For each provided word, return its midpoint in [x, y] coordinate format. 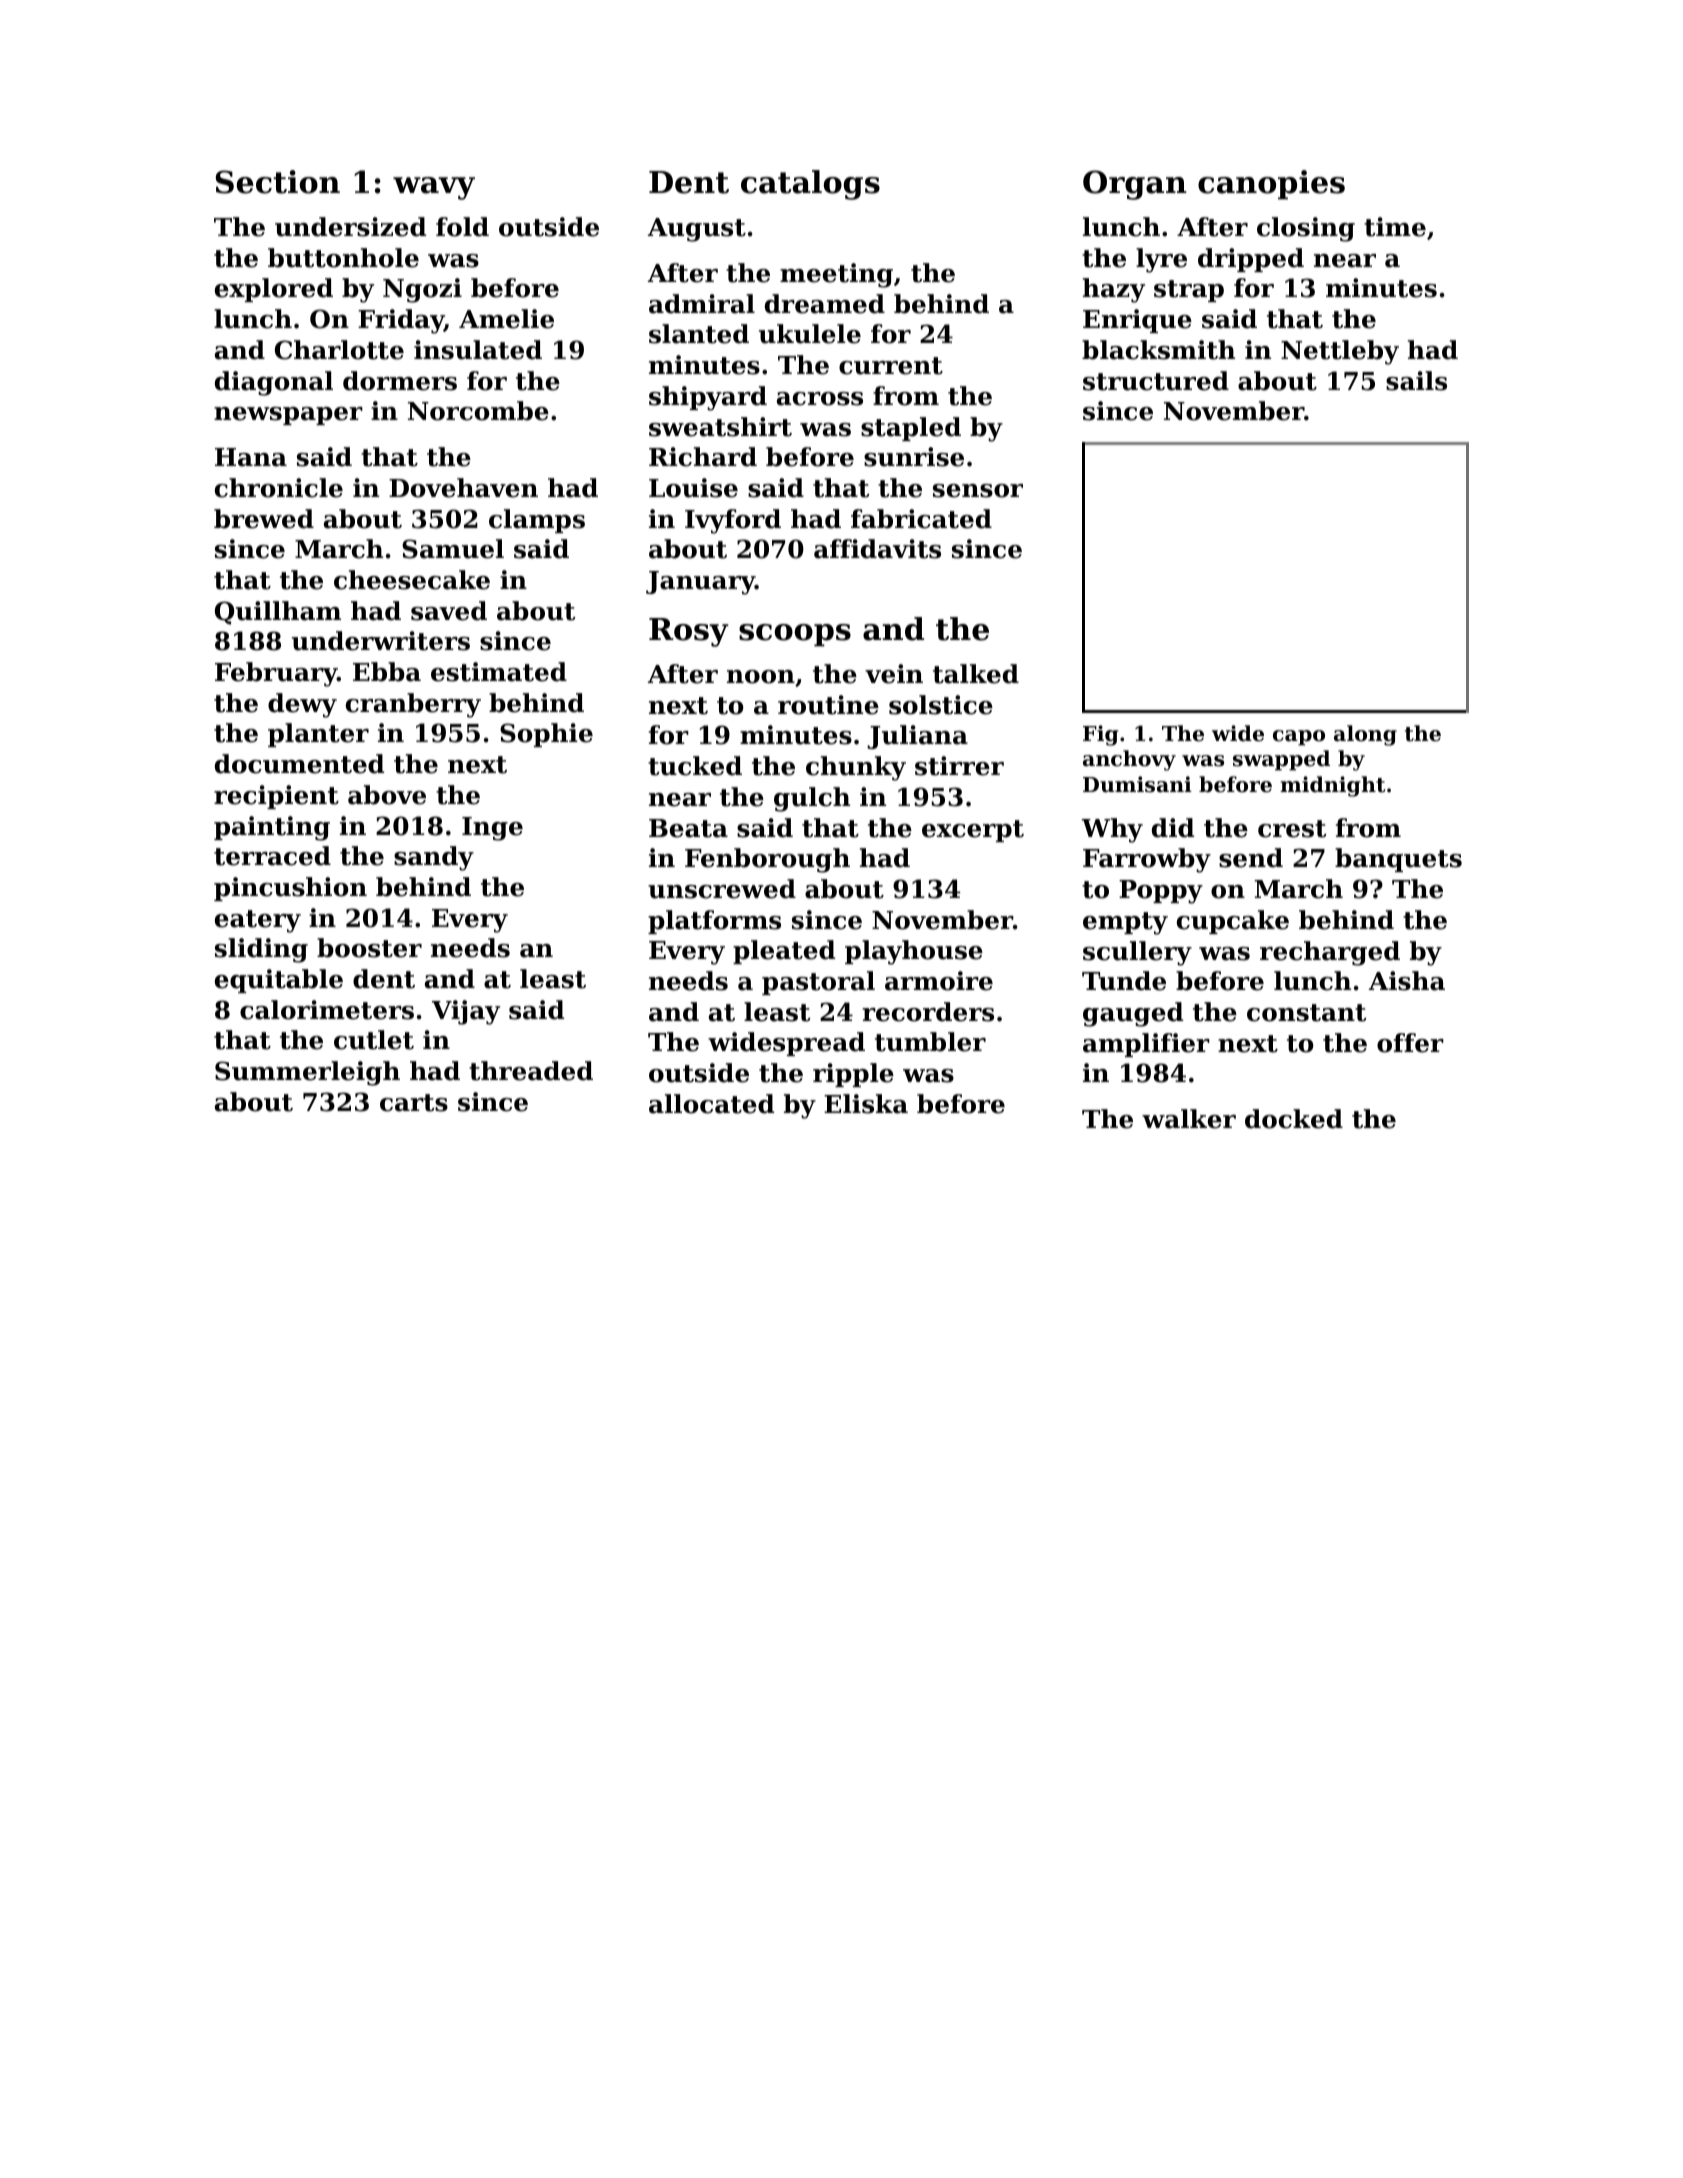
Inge [492, 829]
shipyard [708, 398]
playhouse [914, 952]
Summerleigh [307, 1073]
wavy [434, 188]
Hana [251, 457]
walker [1189, 1119]
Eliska [866, 1104]
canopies [1271, 185]
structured [1156, 381]
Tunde [1124, 981]
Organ [1135, 185]
